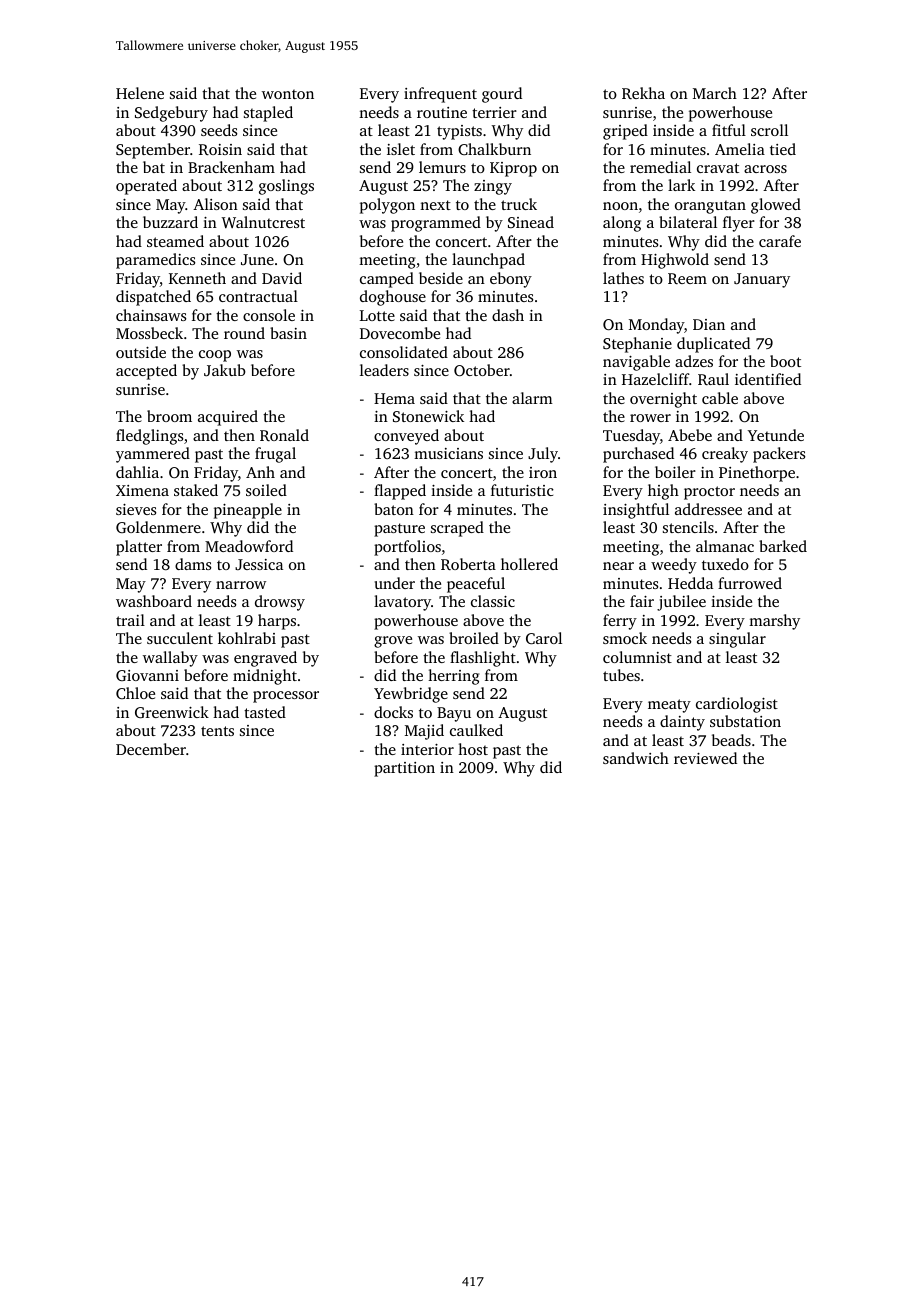  Describe the element at coordinates (440, 95) in the page. I see `infrequent` at that location.
